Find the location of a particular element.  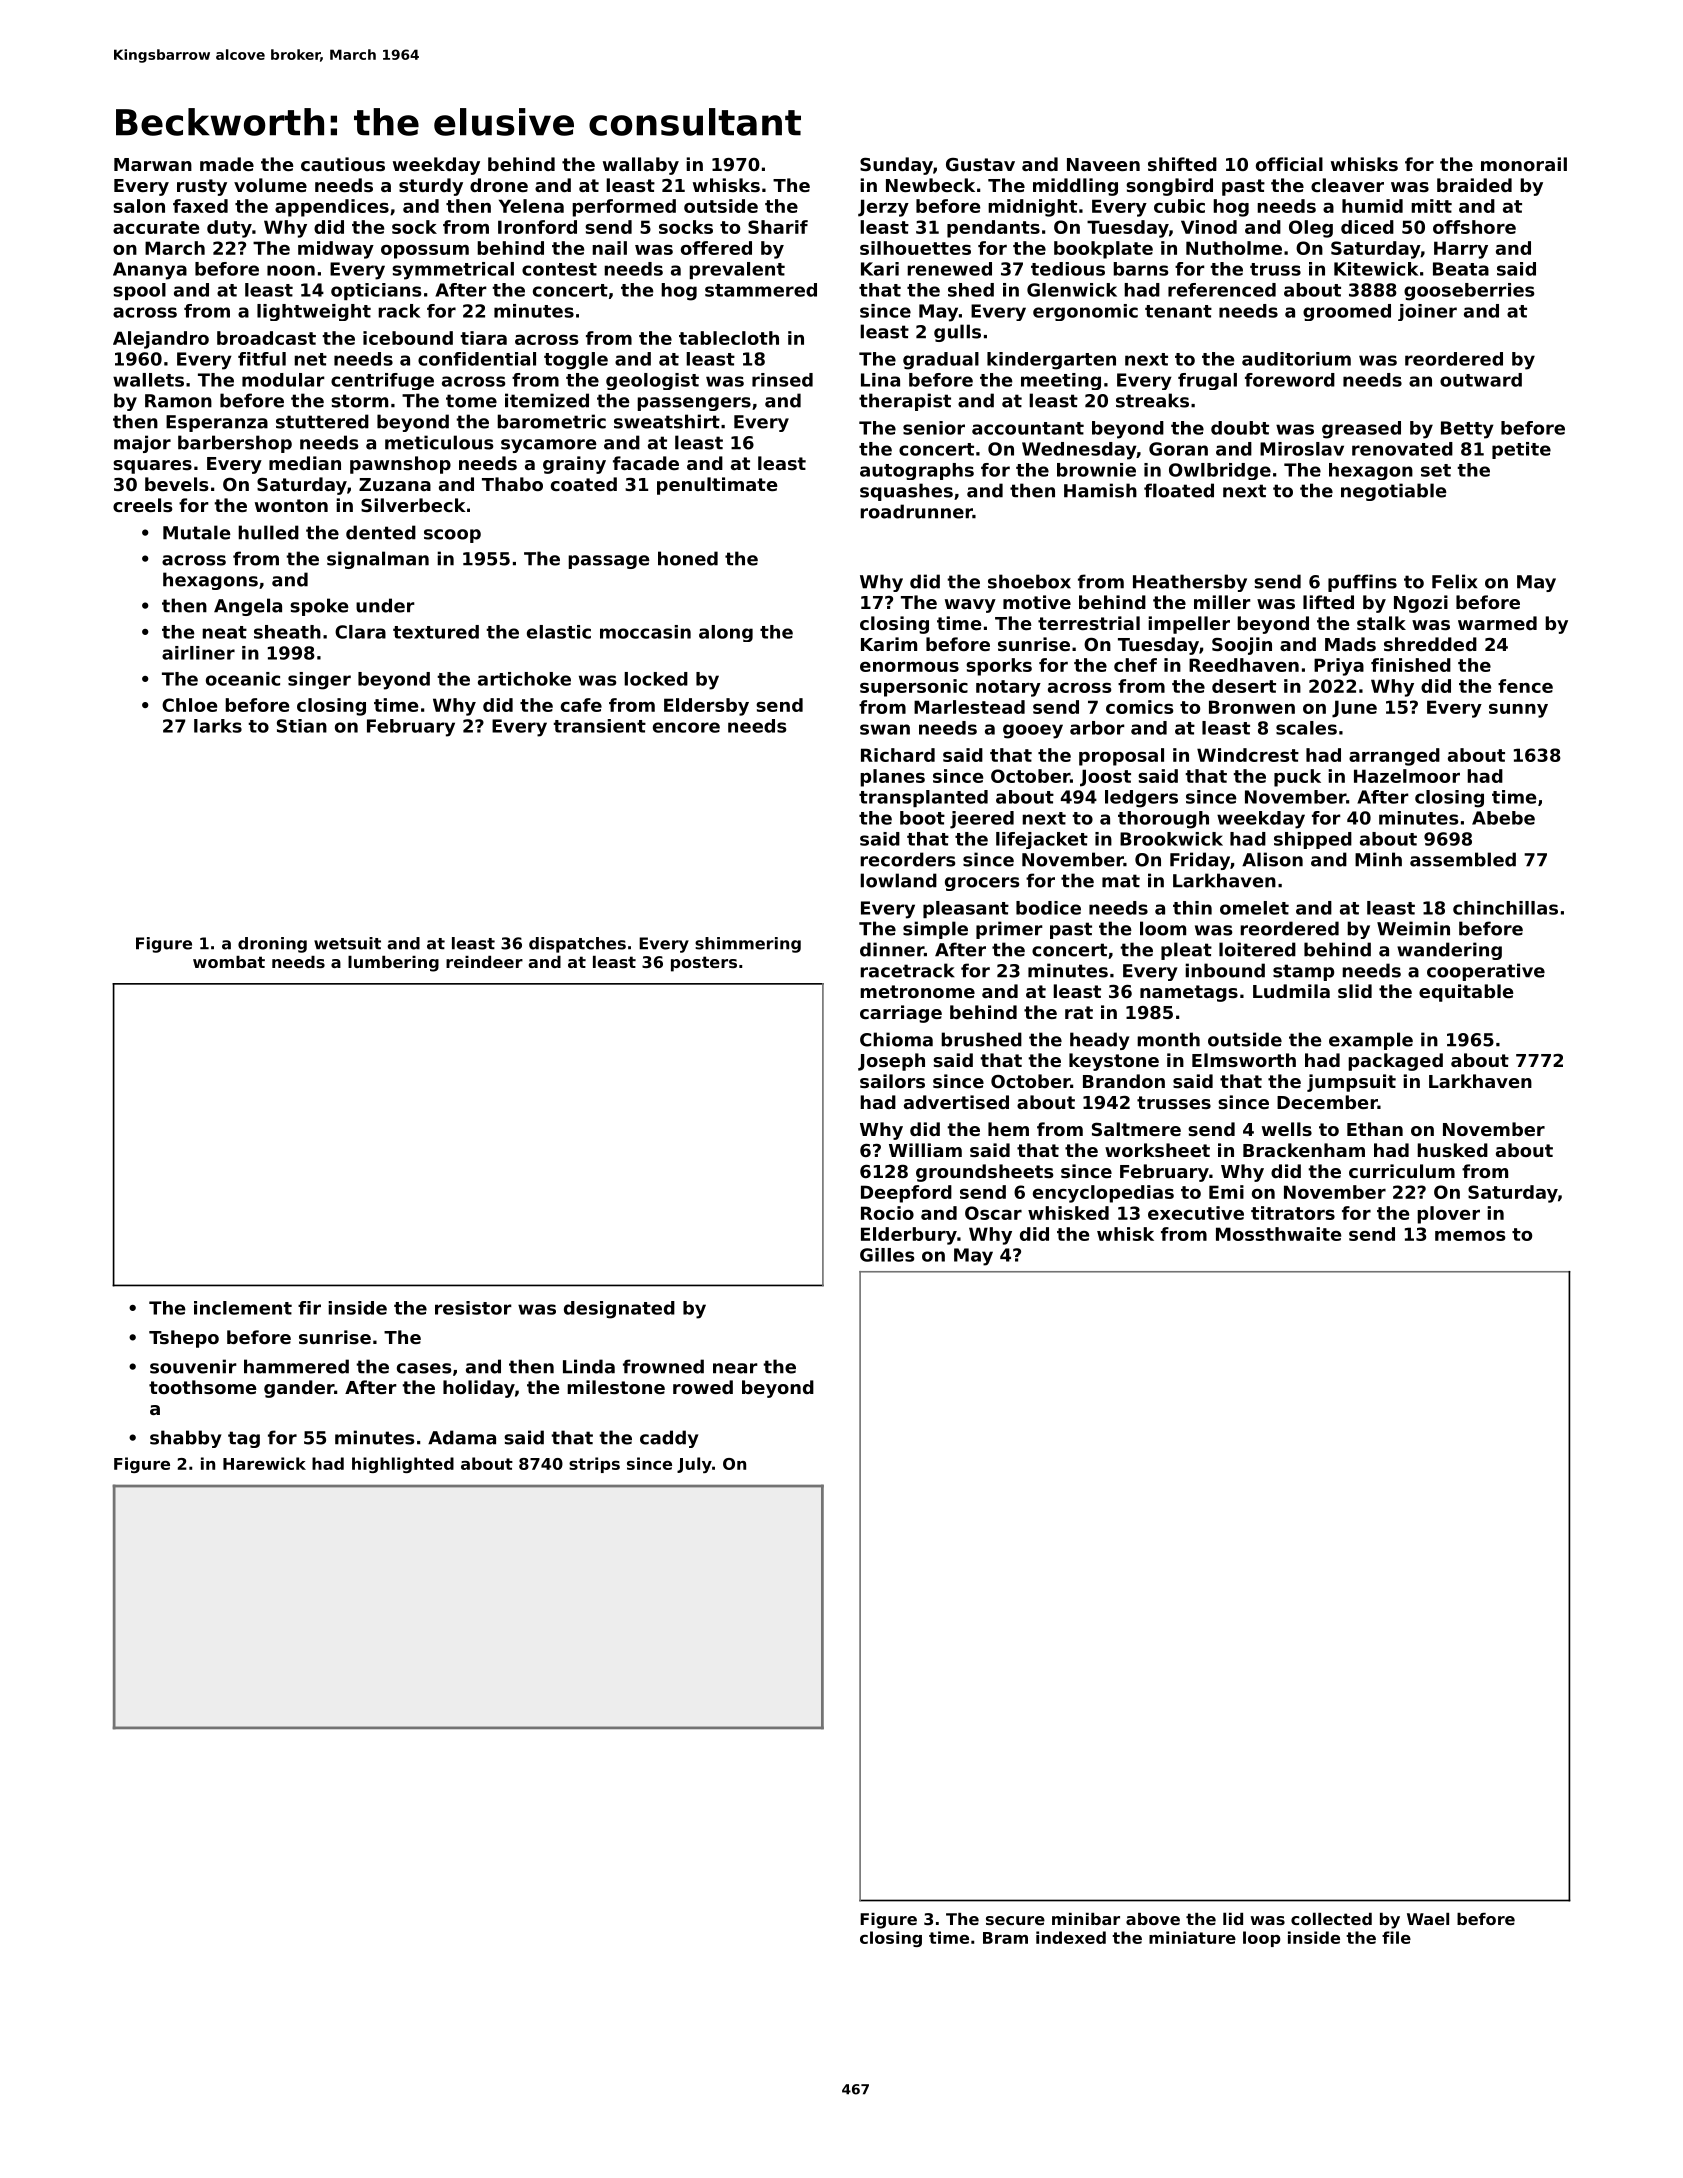

droning is located at coordinates (272, 945).
